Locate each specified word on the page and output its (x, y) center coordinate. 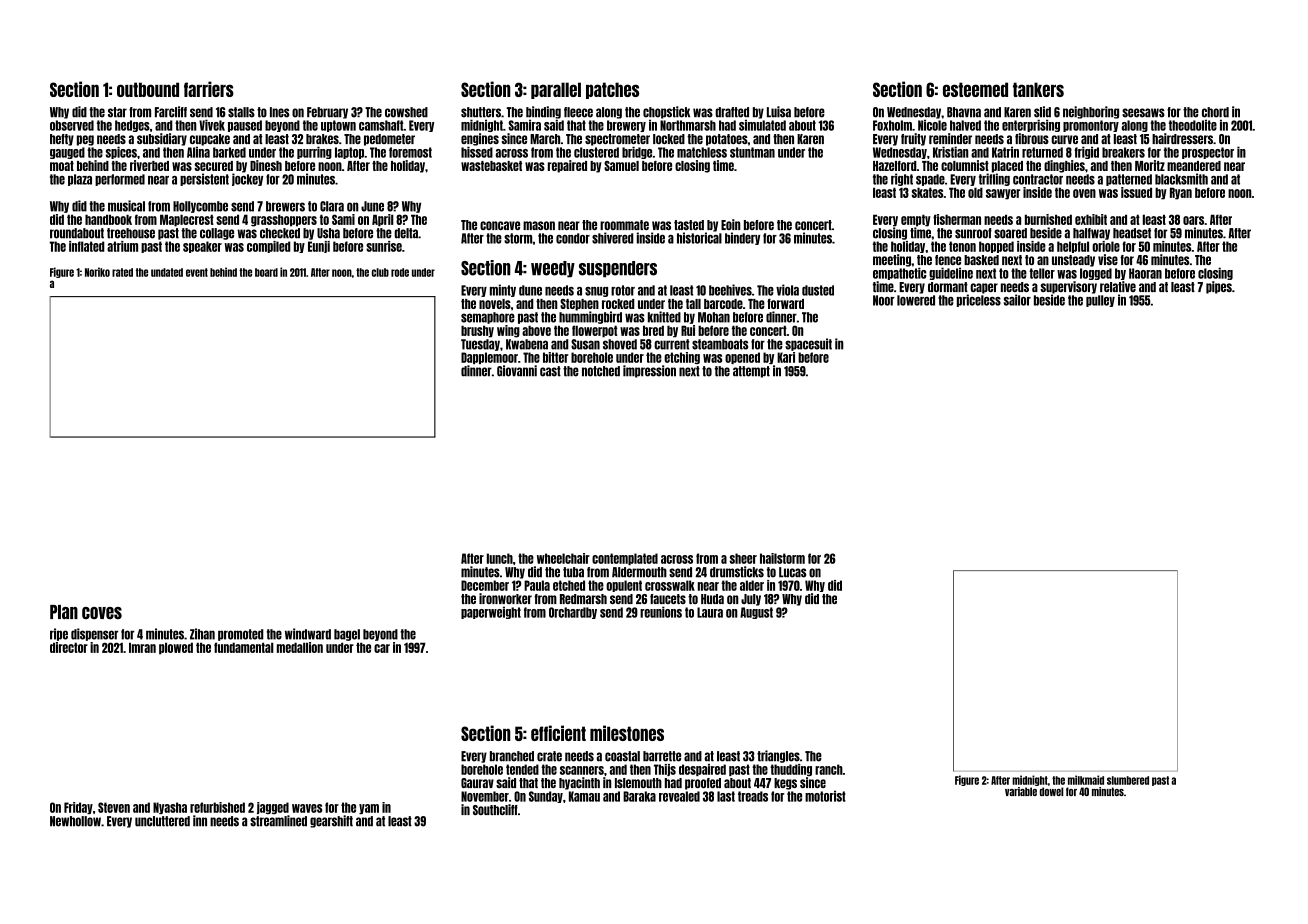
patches (612, 90)
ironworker (505, 598)
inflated (87, 246)
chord (1215, 112)
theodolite (1193, 125)
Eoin (731, 224)
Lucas (792, 572)
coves (102, 613)
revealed (679, 796)
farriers (209, 89)
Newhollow (75, 821)
